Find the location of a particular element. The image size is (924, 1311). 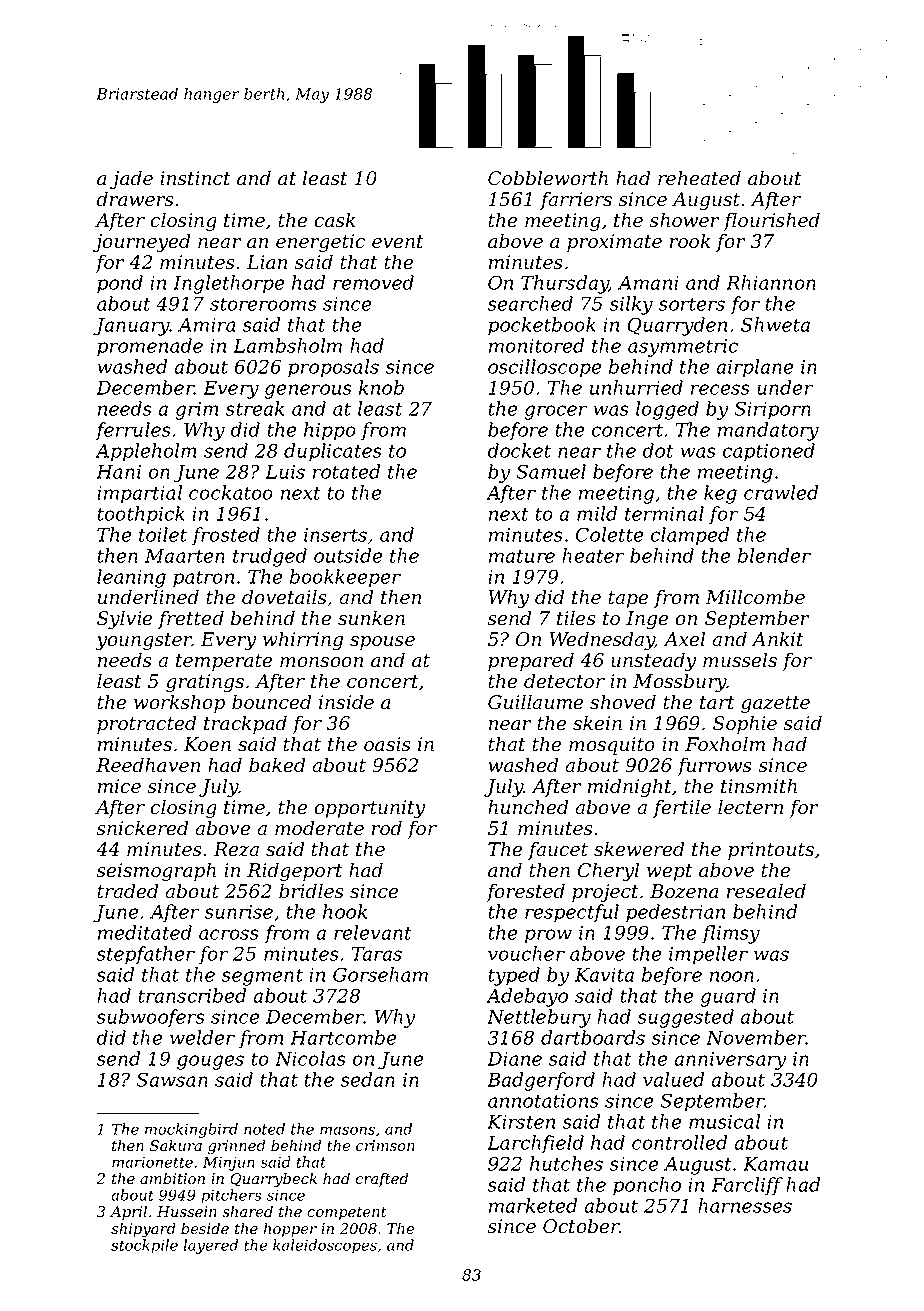

pond is located at coordinates (120, 284).
